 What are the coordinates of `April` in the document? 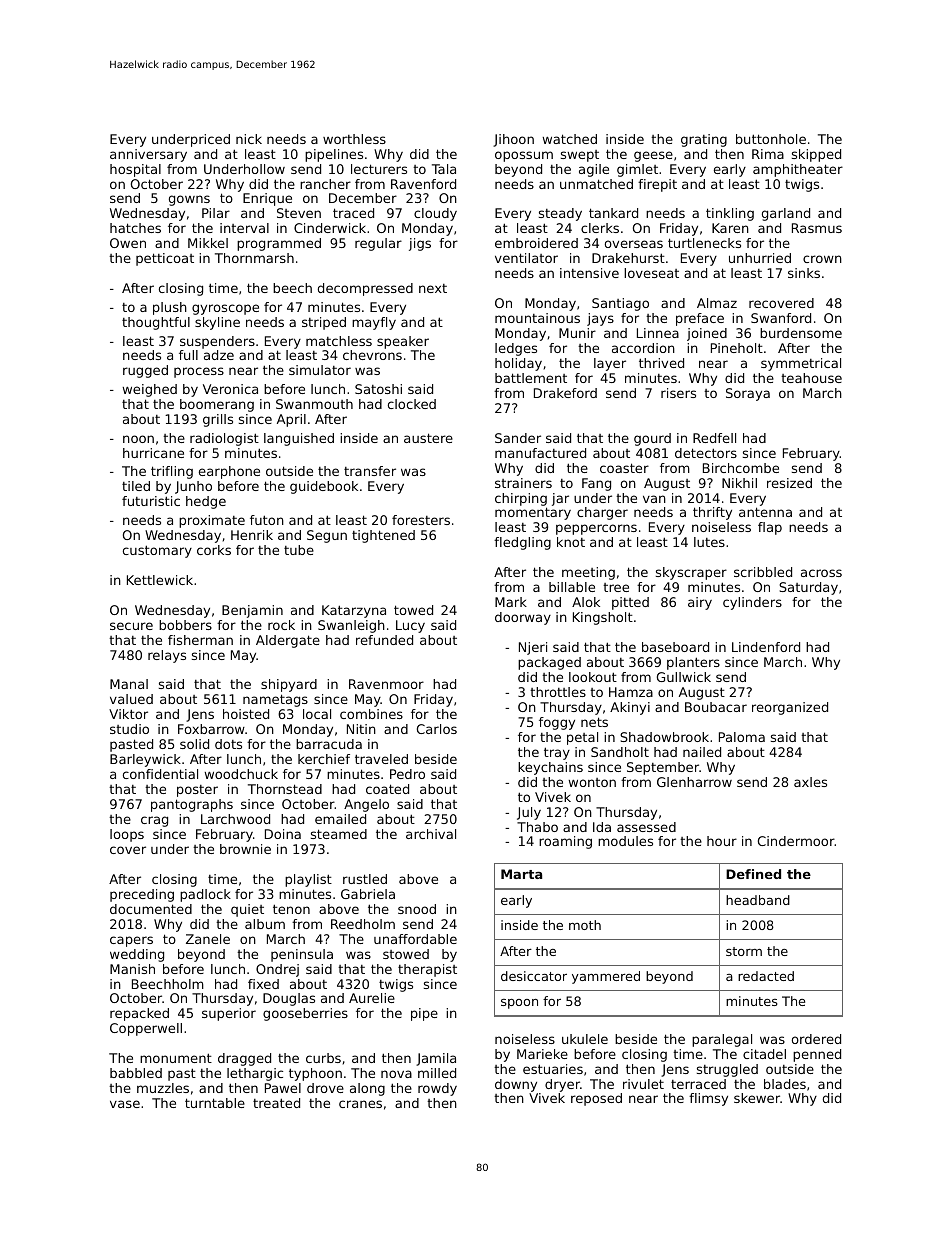 It's located at (291, 420).
